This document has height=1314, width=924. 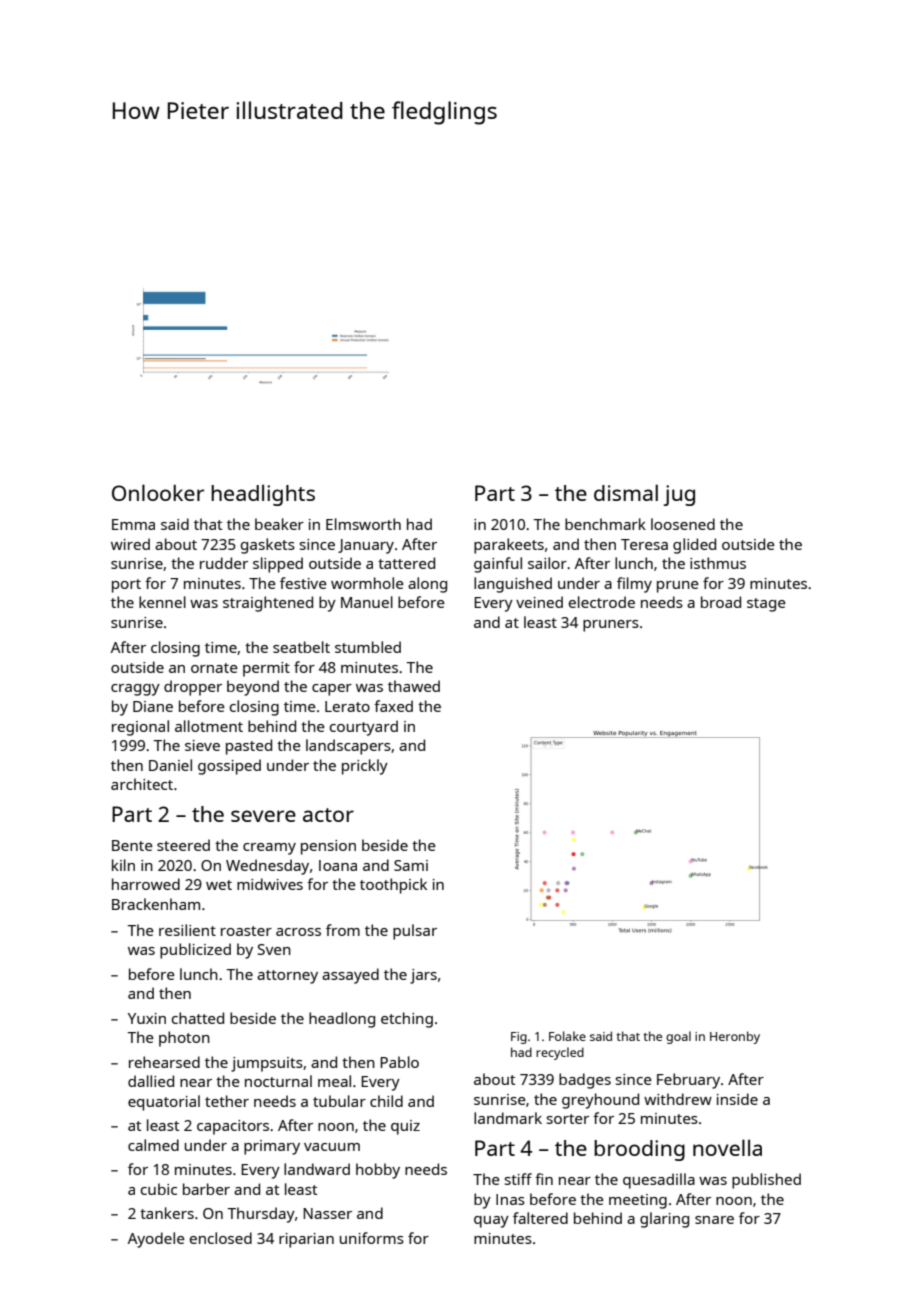 I want to click on tattered, so click(x=406, y=563).
